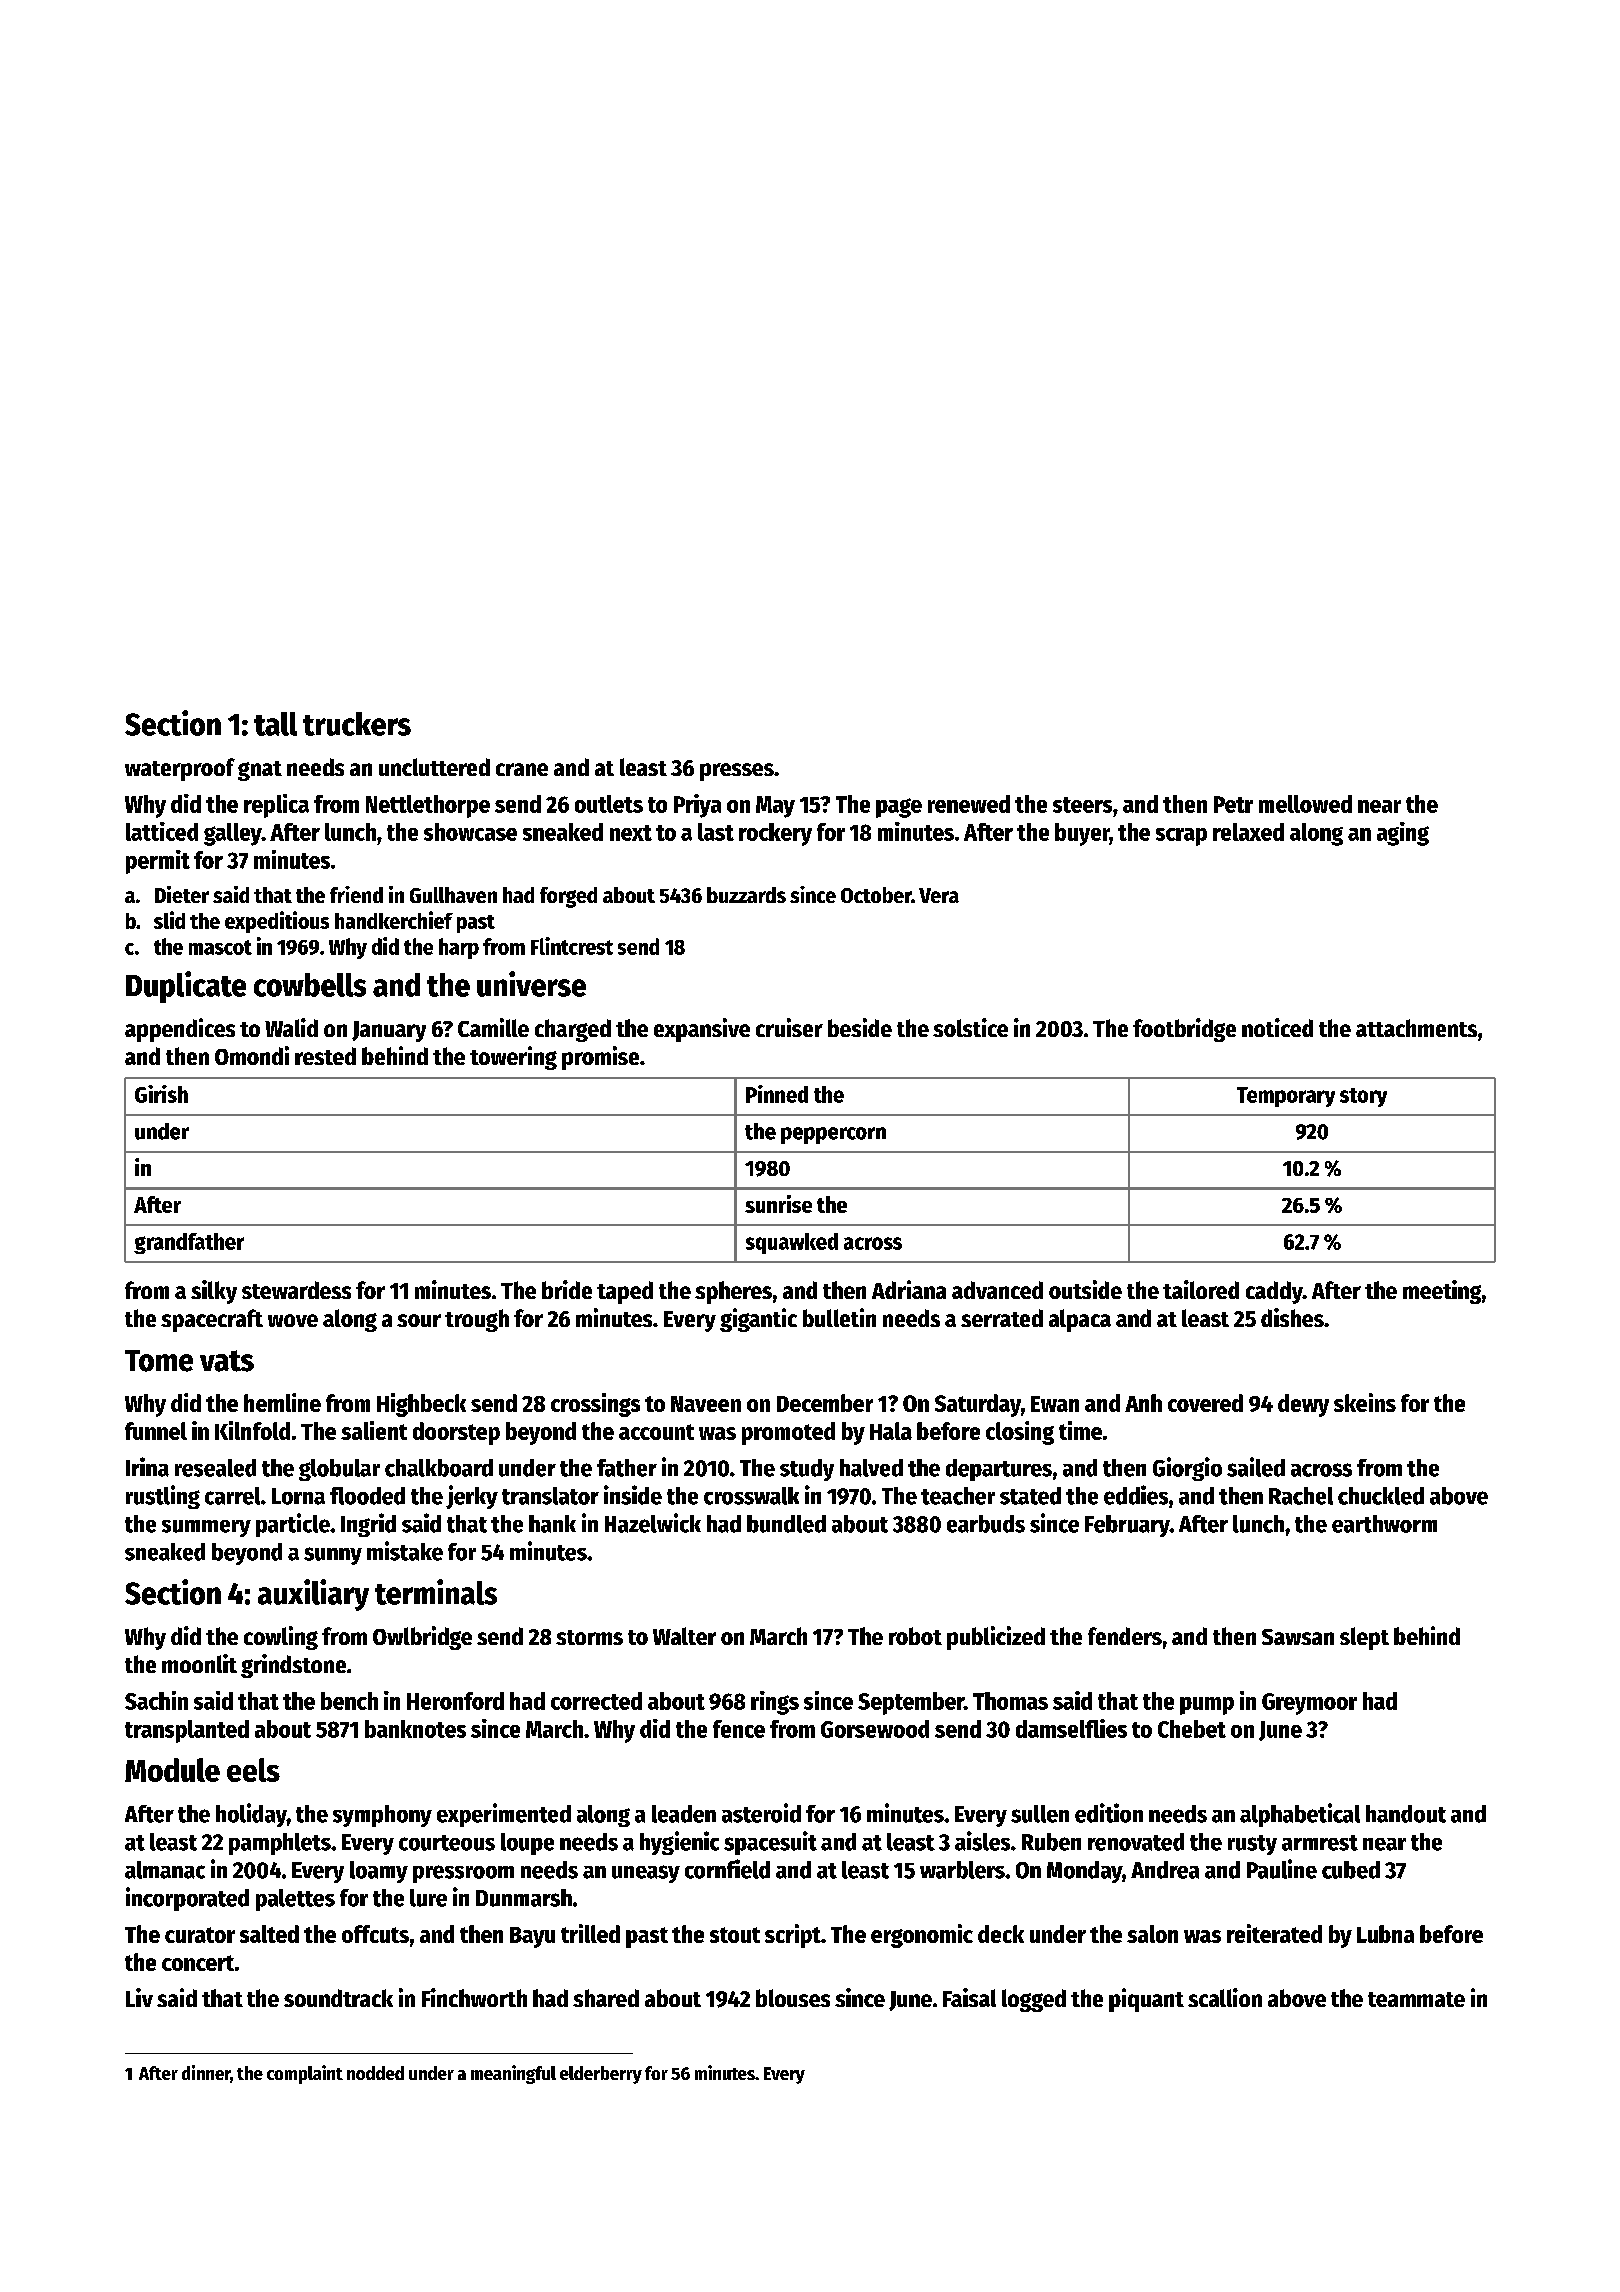  Describe the element at coordinates (310, 985) in the screenshot. I see `cowbells` at that location.
